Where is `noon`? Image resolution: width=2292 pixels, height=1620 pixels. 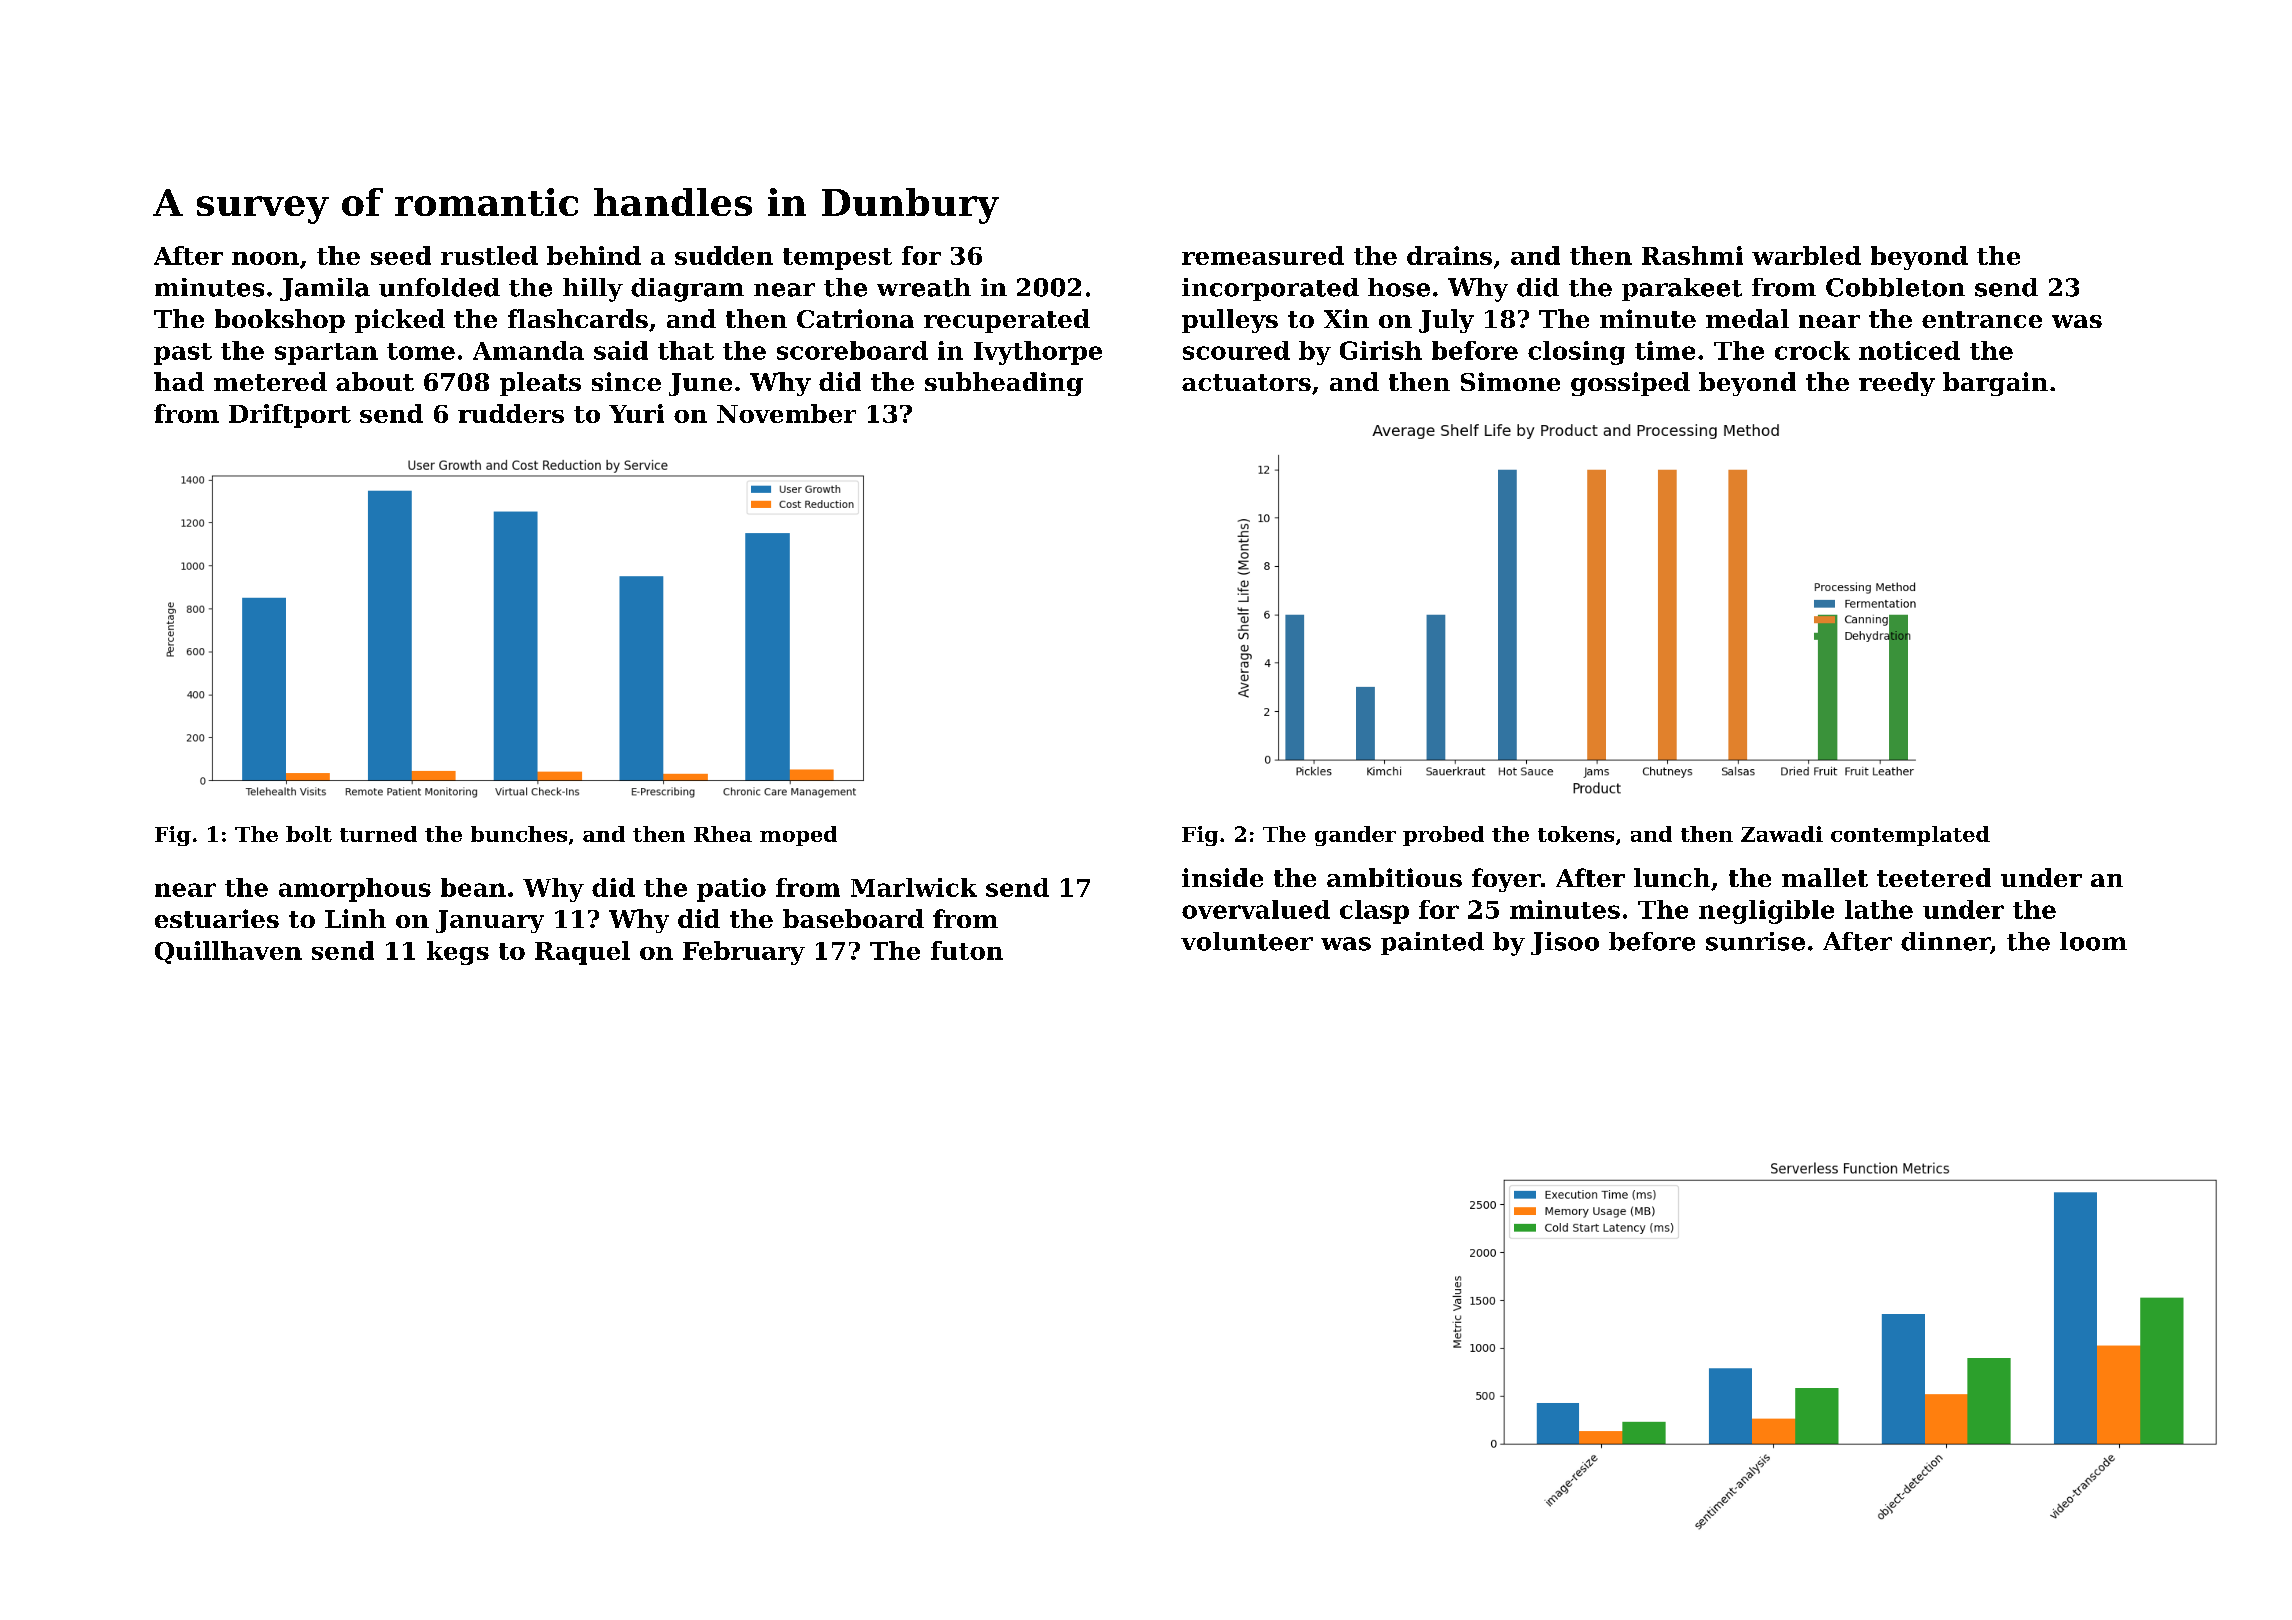 noon is located at coordinates (265, 258).
